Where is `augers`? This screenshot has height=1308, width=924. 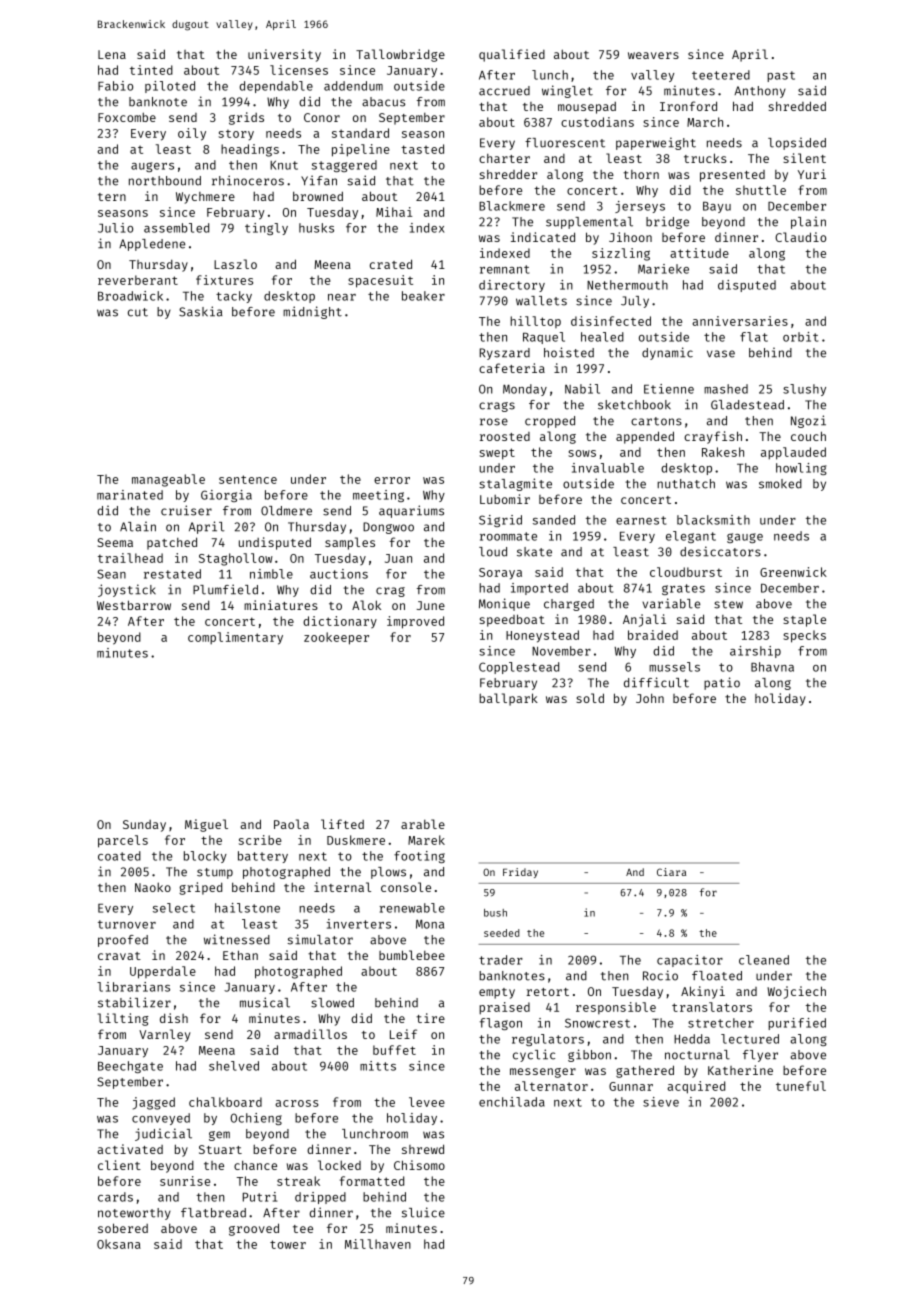
augers is located at coordinates (152, 167).
